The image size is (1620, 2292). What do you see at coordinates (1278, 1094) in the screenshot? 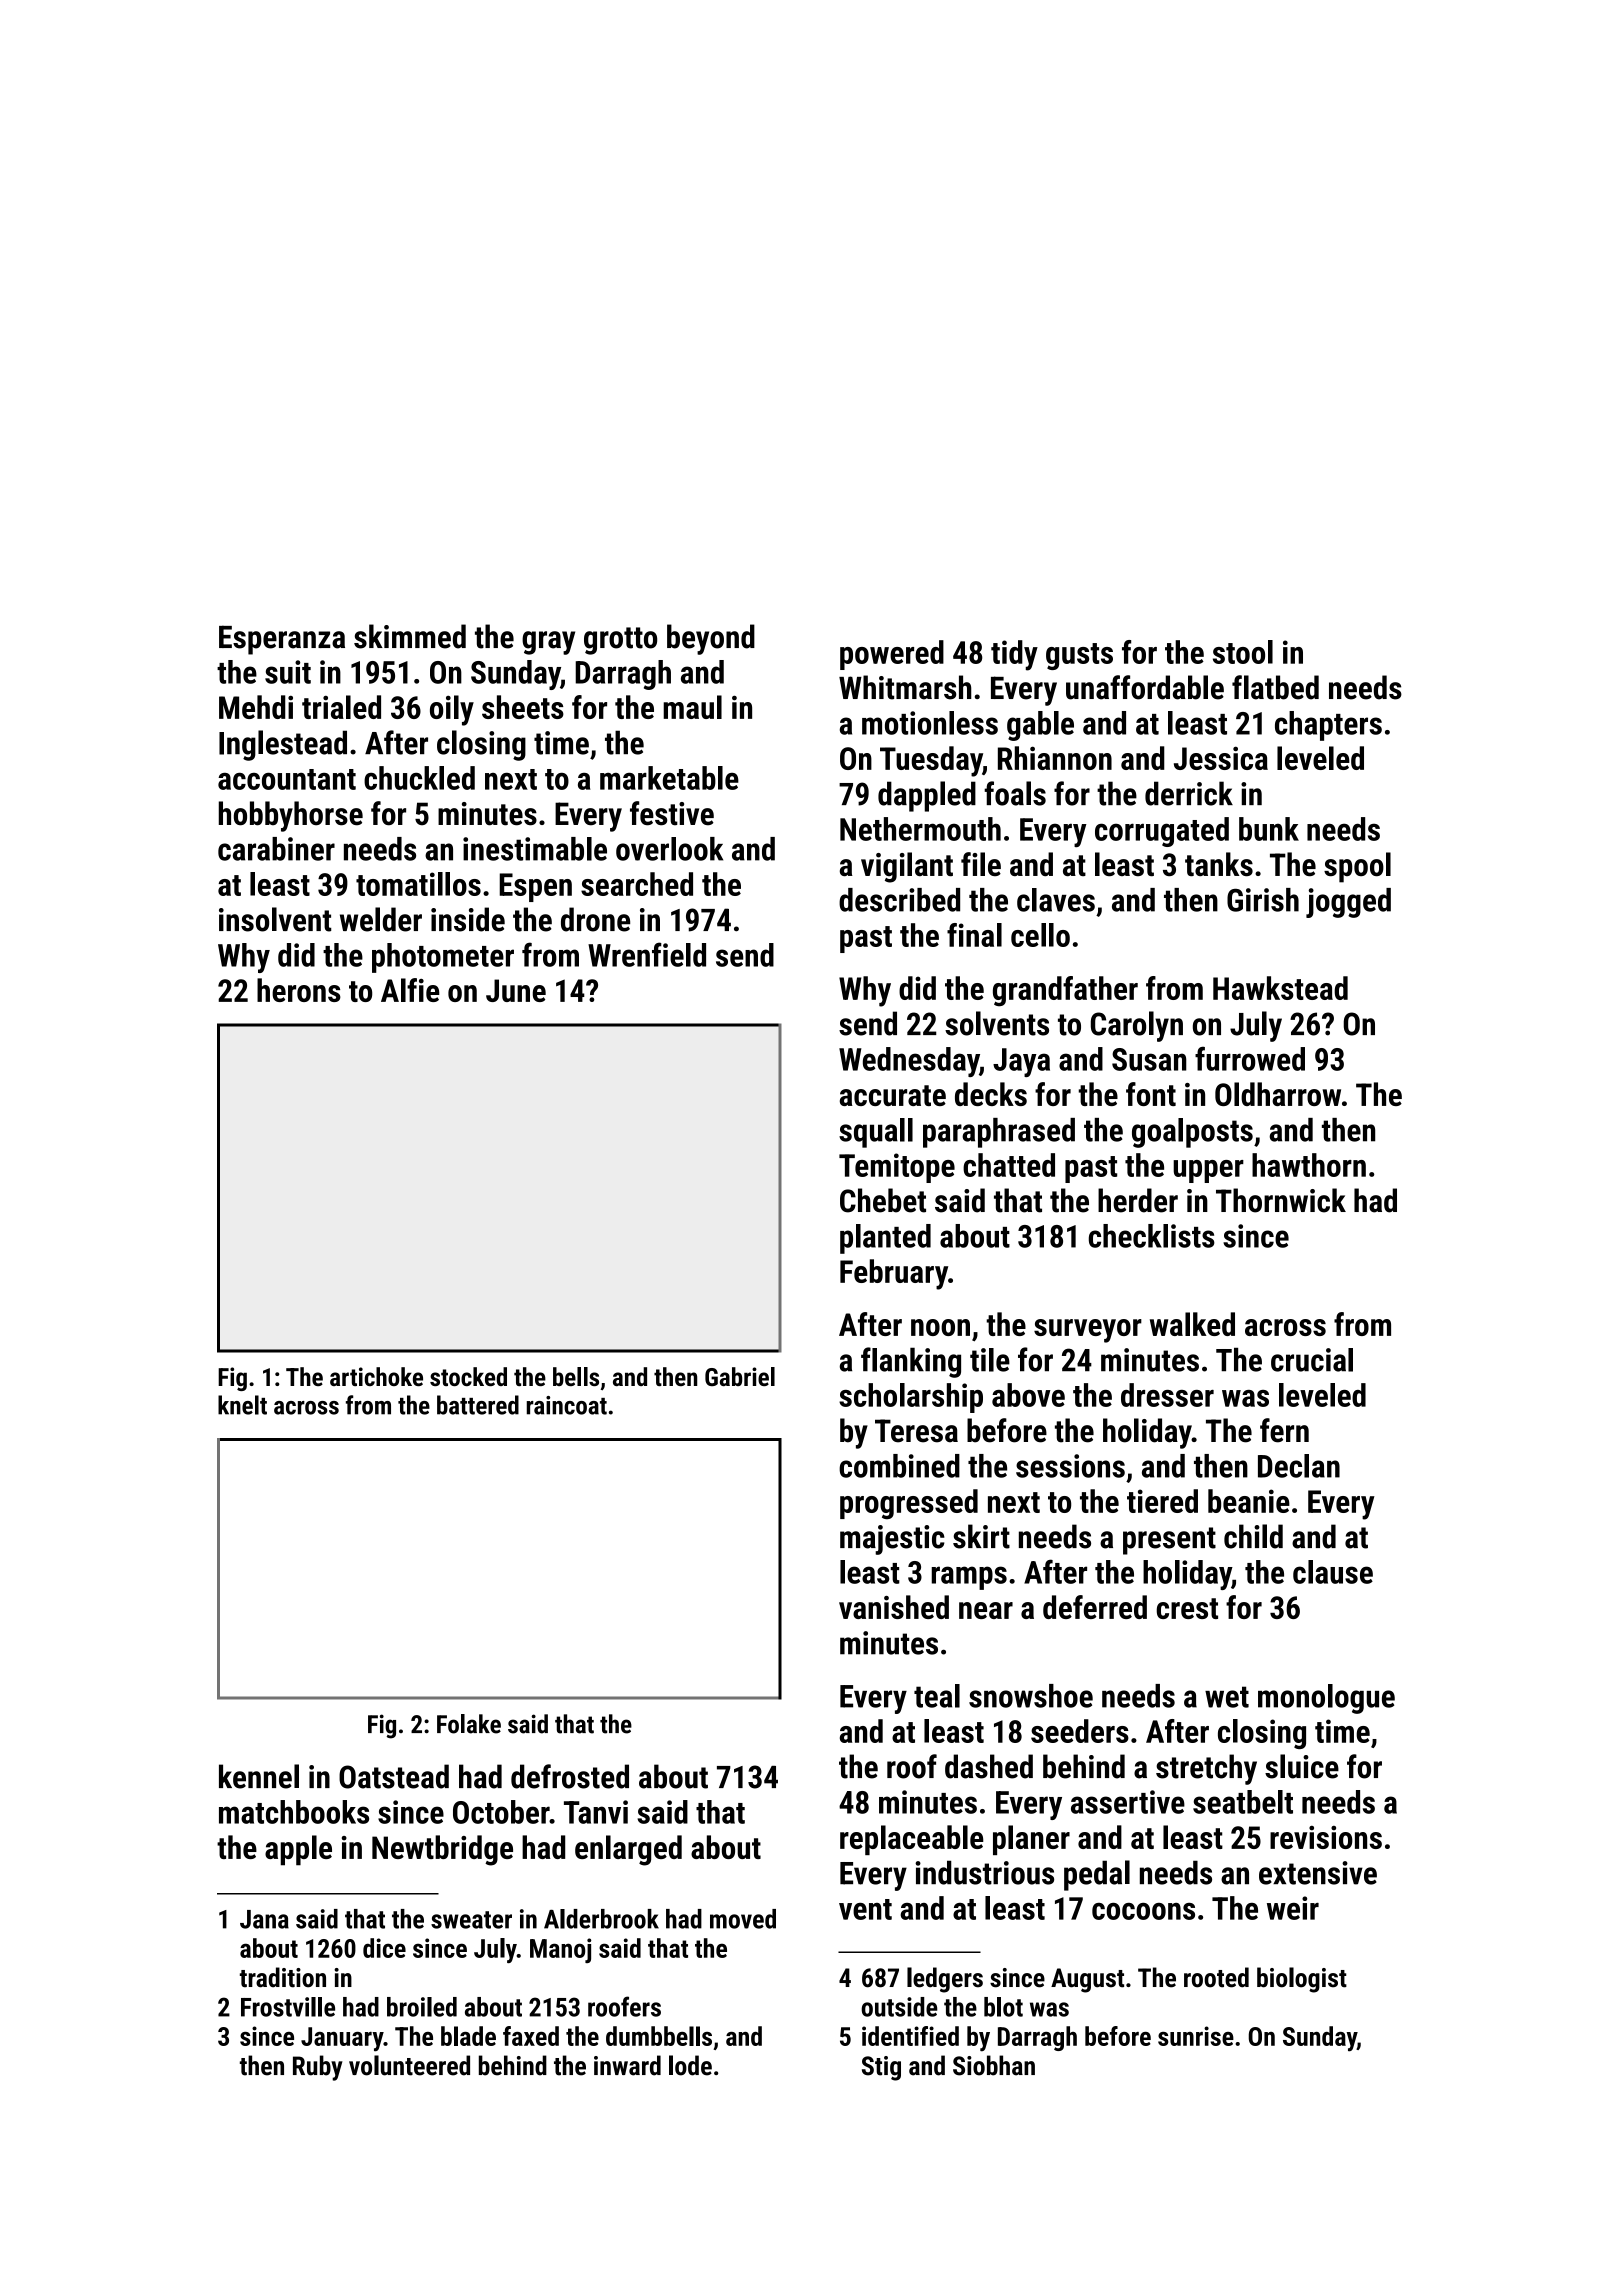
I see `Oldharrow` at bounding box center [1278, 1094].
